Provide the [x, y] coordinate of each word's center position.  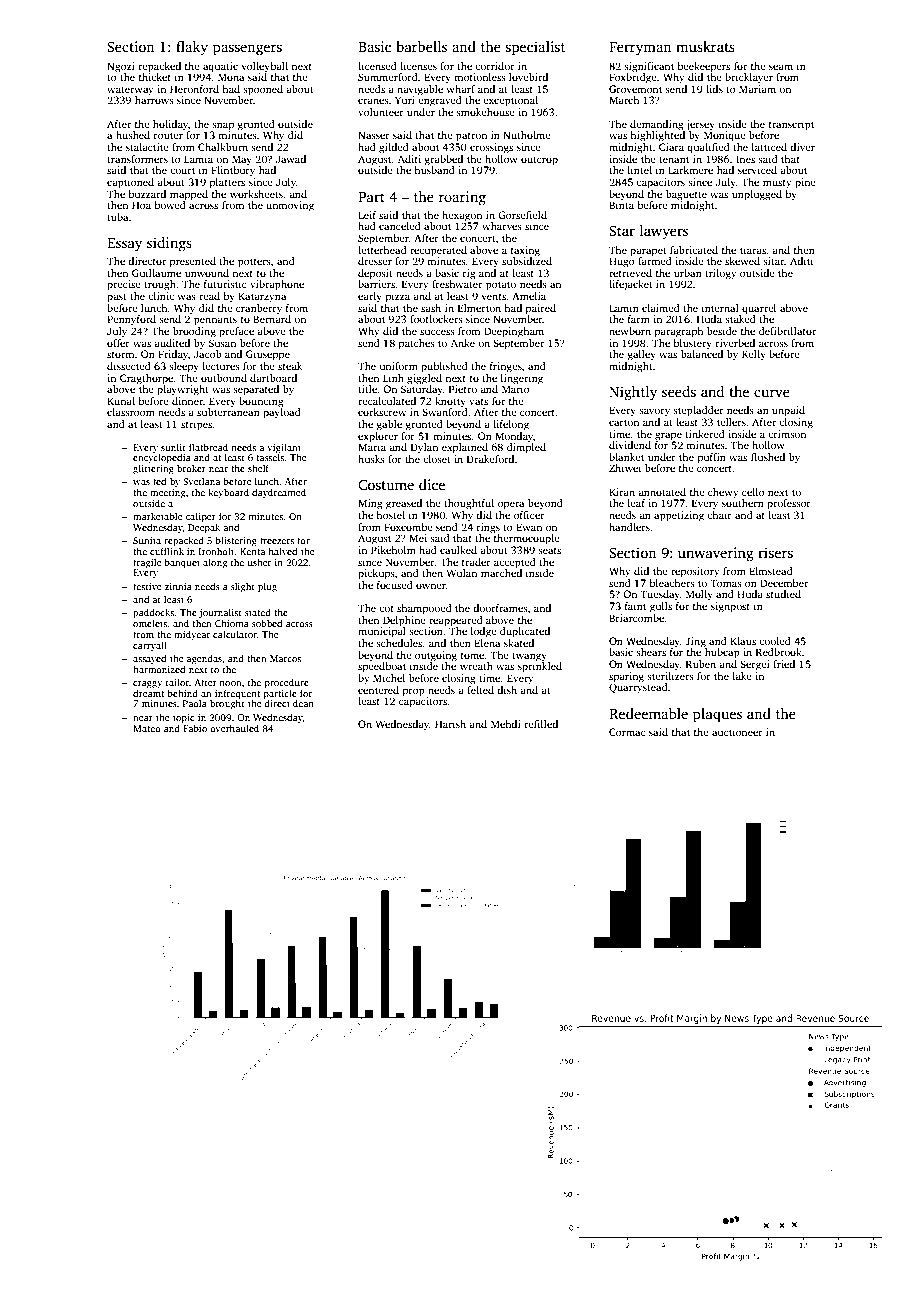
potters [254, 263]
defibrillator [787, 331]
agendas [204, 659]
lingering [522, 379]
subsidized [527, 261]
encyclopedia [162, 458]
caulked [458, 550]
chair [719, 515]
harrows [154, 100]
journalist [220, 613]
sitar [773, 261]
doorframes [500, 608]
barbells [421, 46]
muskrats [705, 46]
